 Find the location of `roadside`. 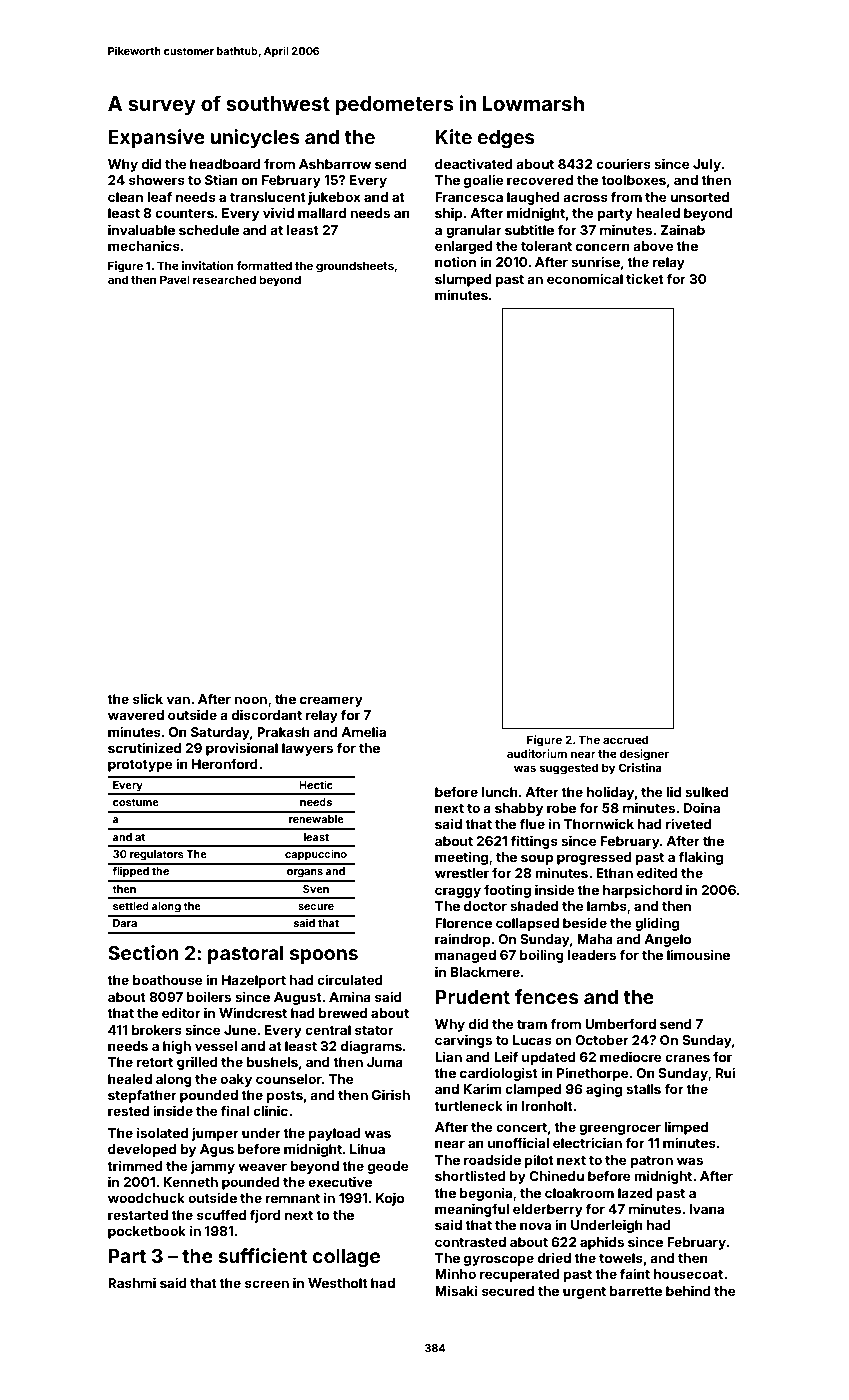

roadside is located at coordinates (492, 1159).
